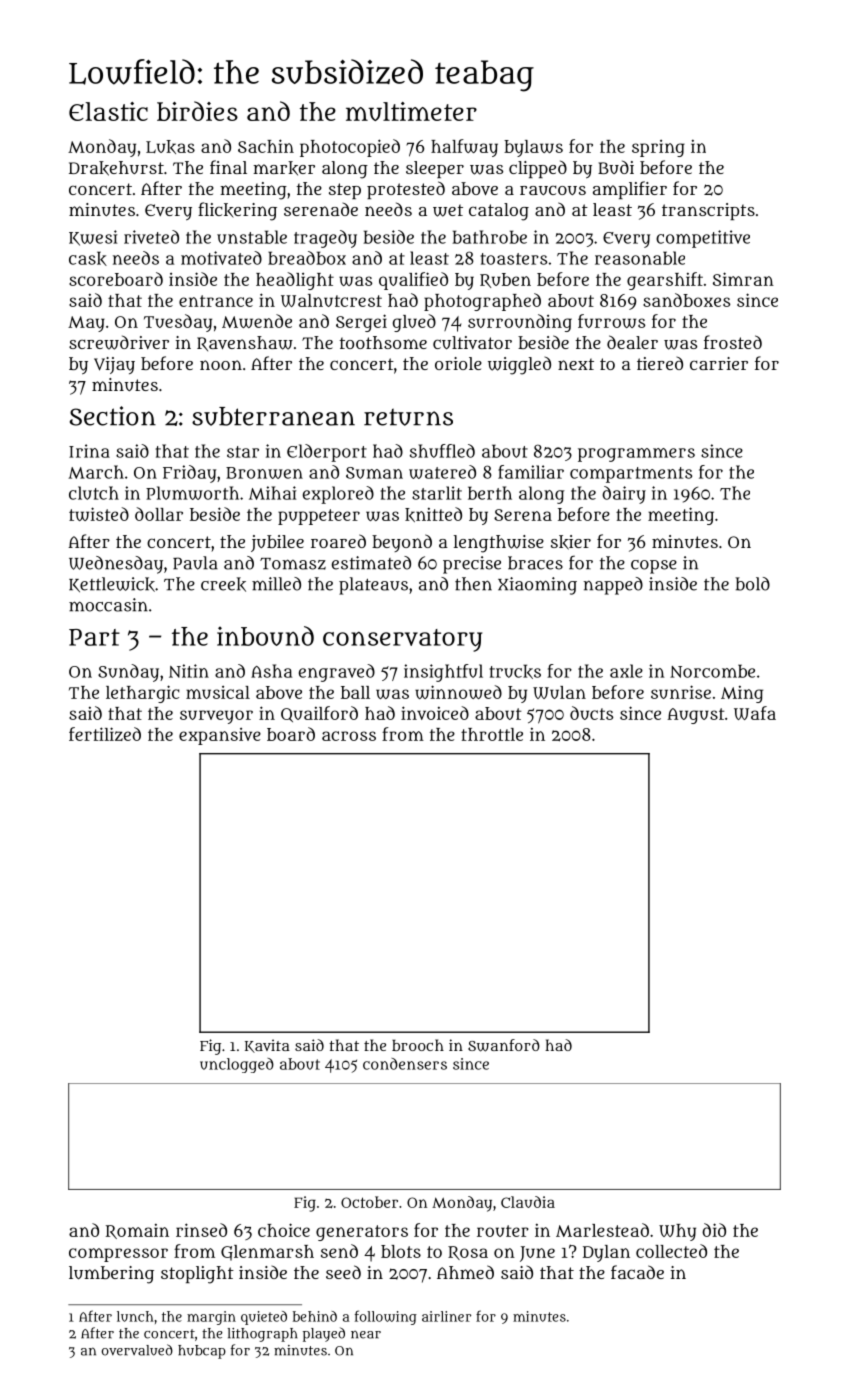 Image resolution: width=849 pixels, height=1400 pixels. I want to click on Claudia, so click(528, 1202).
